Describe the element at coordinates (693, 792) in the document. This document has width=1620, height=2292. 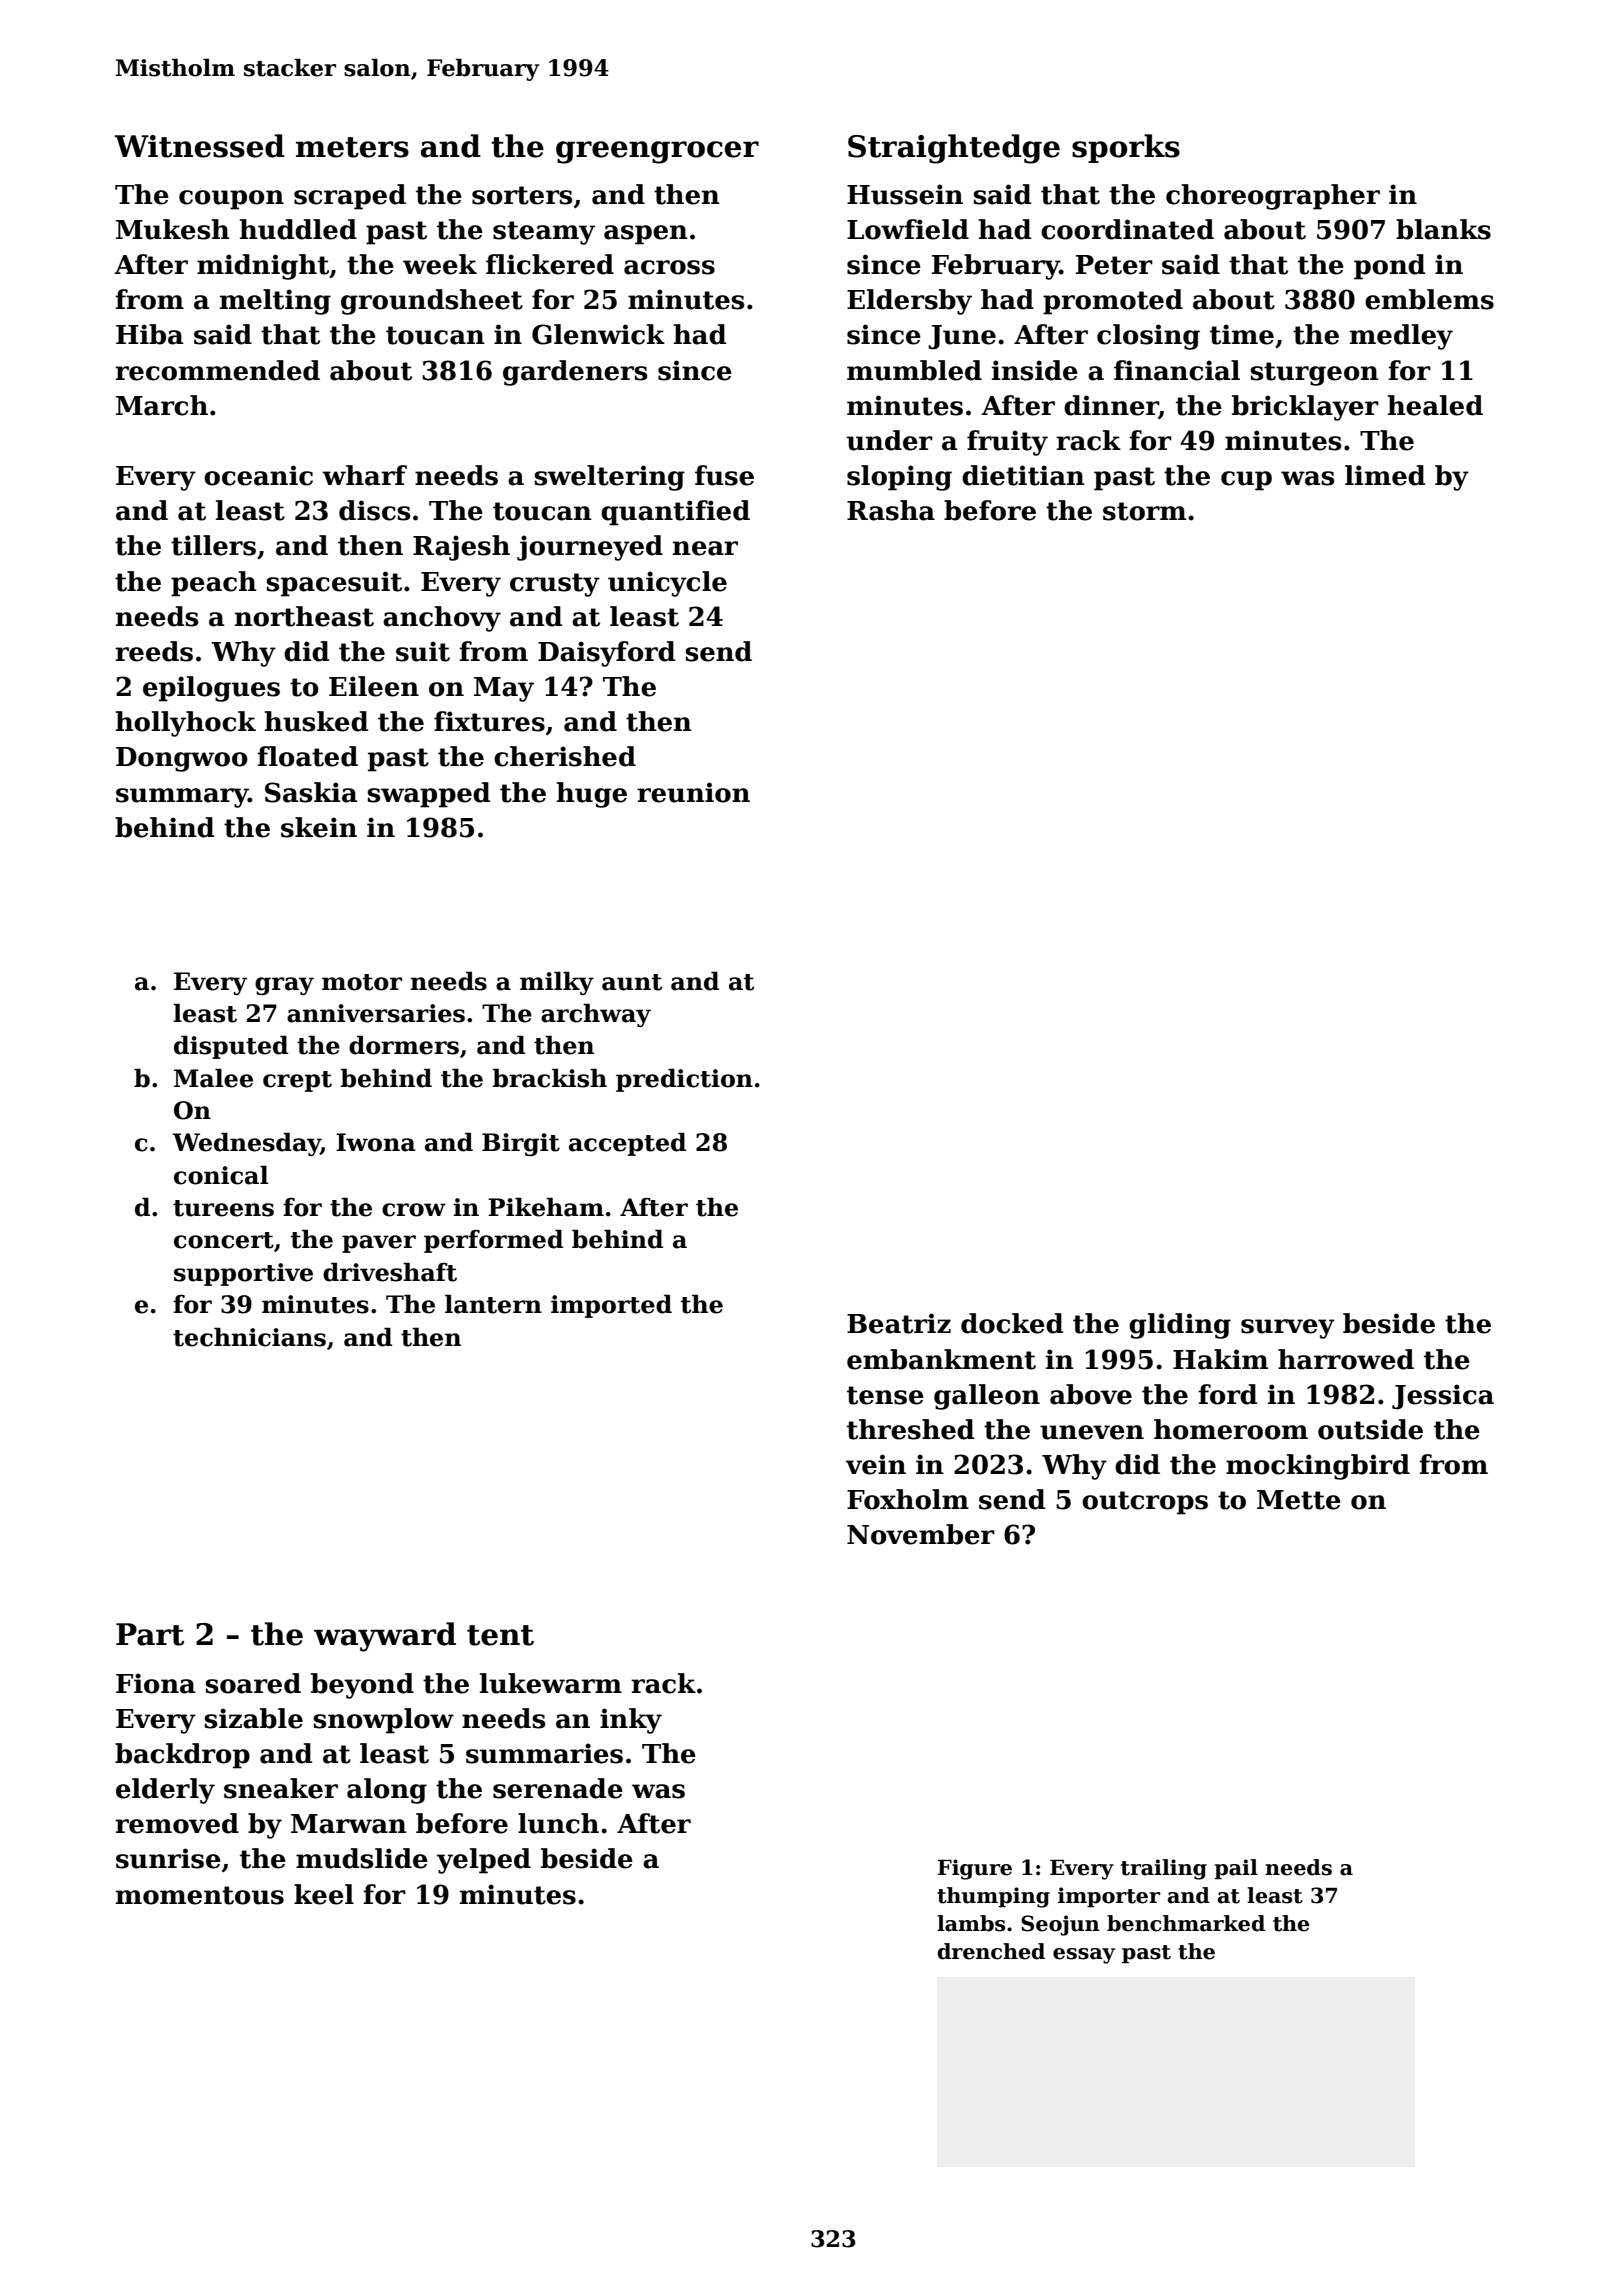
I see `reunion` at that location.
